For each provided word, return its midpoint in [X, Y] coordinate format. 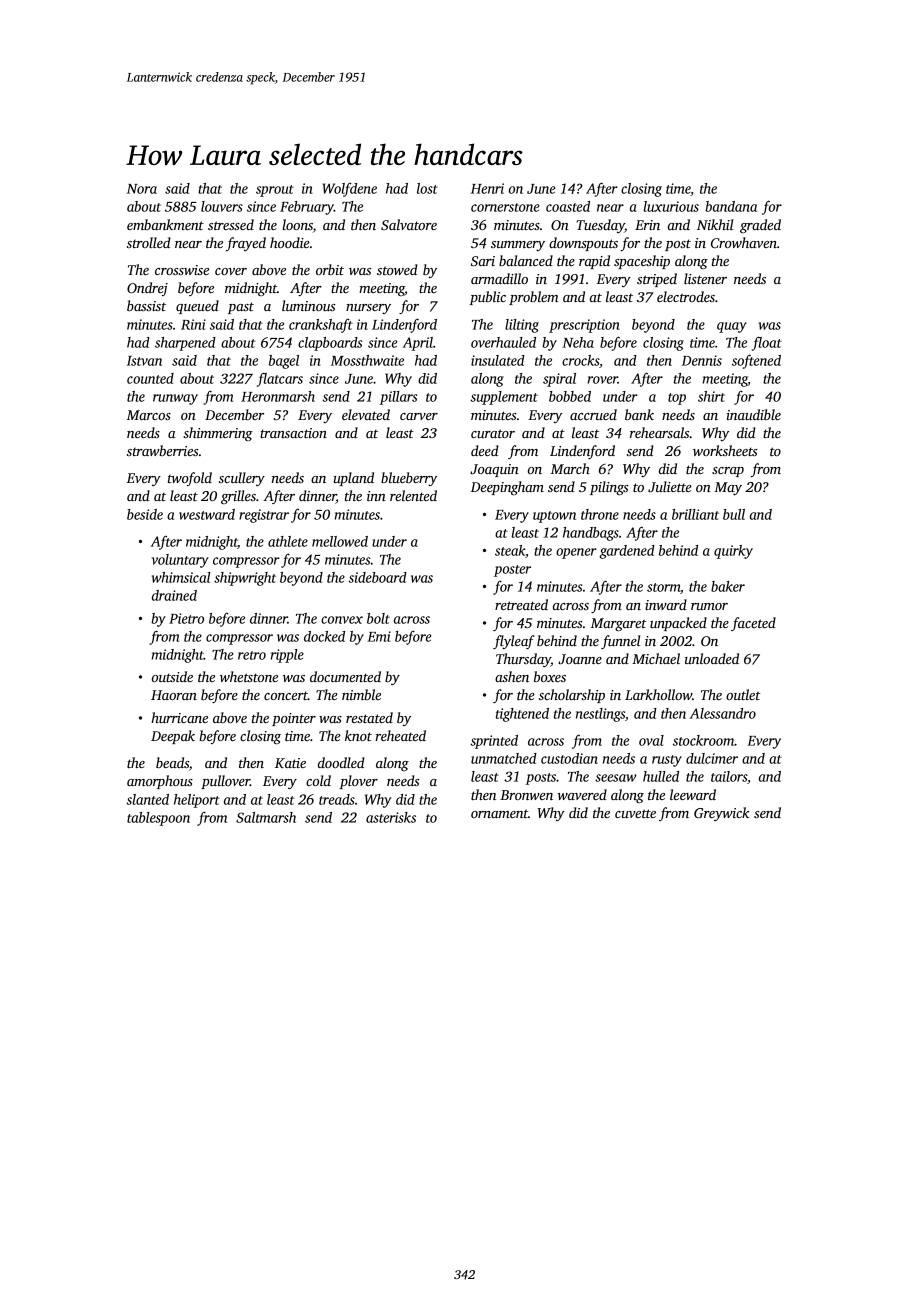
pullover [225, 782]
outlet [743, 694]
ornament [499, 813]
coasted [568, 206]
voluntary [180, 561]
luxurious [671, 206]
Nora [142, 189]
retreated [521, 604]
